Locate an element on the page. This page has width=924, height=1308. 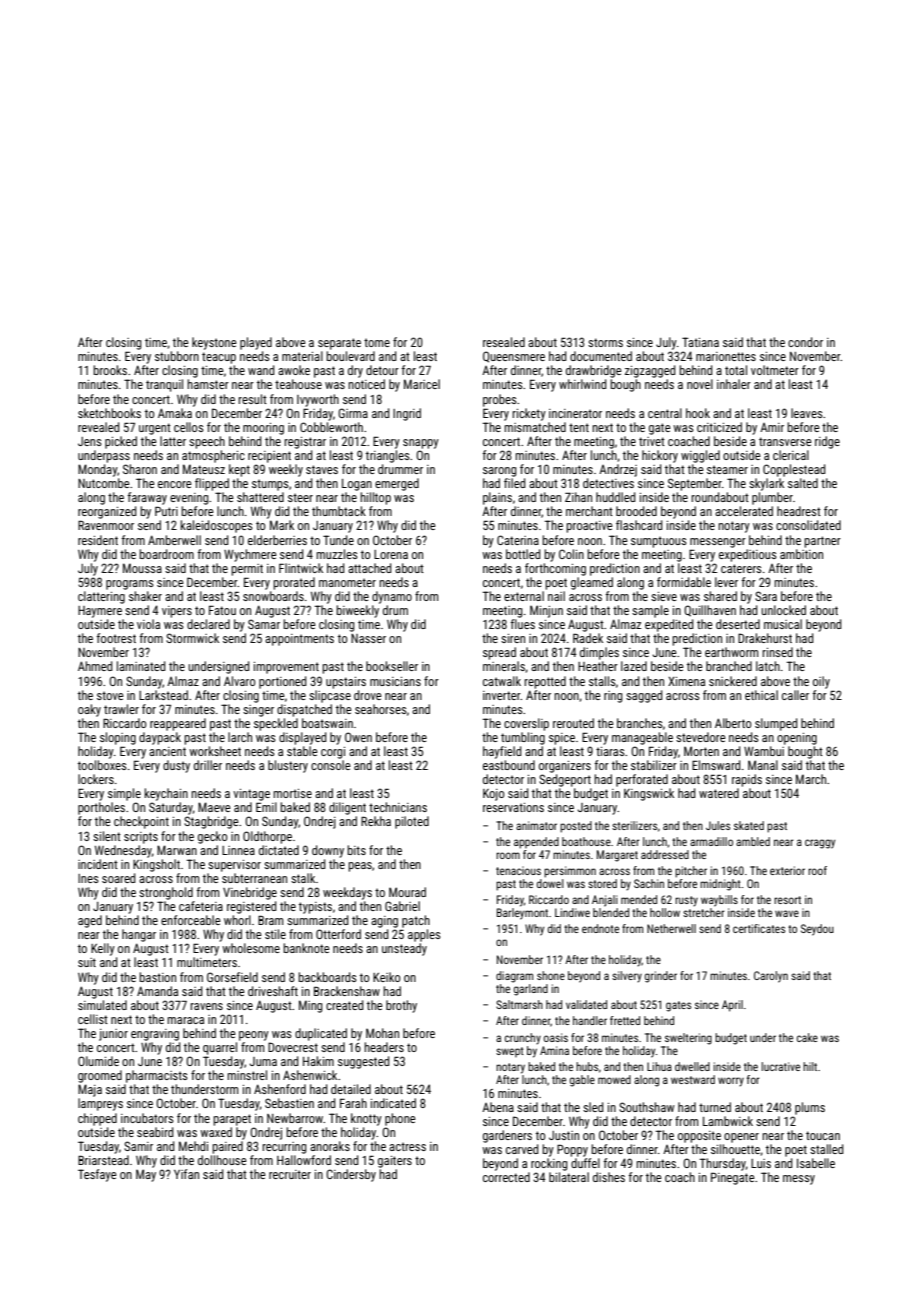
Lorena is located at coordinates (391, 554).
